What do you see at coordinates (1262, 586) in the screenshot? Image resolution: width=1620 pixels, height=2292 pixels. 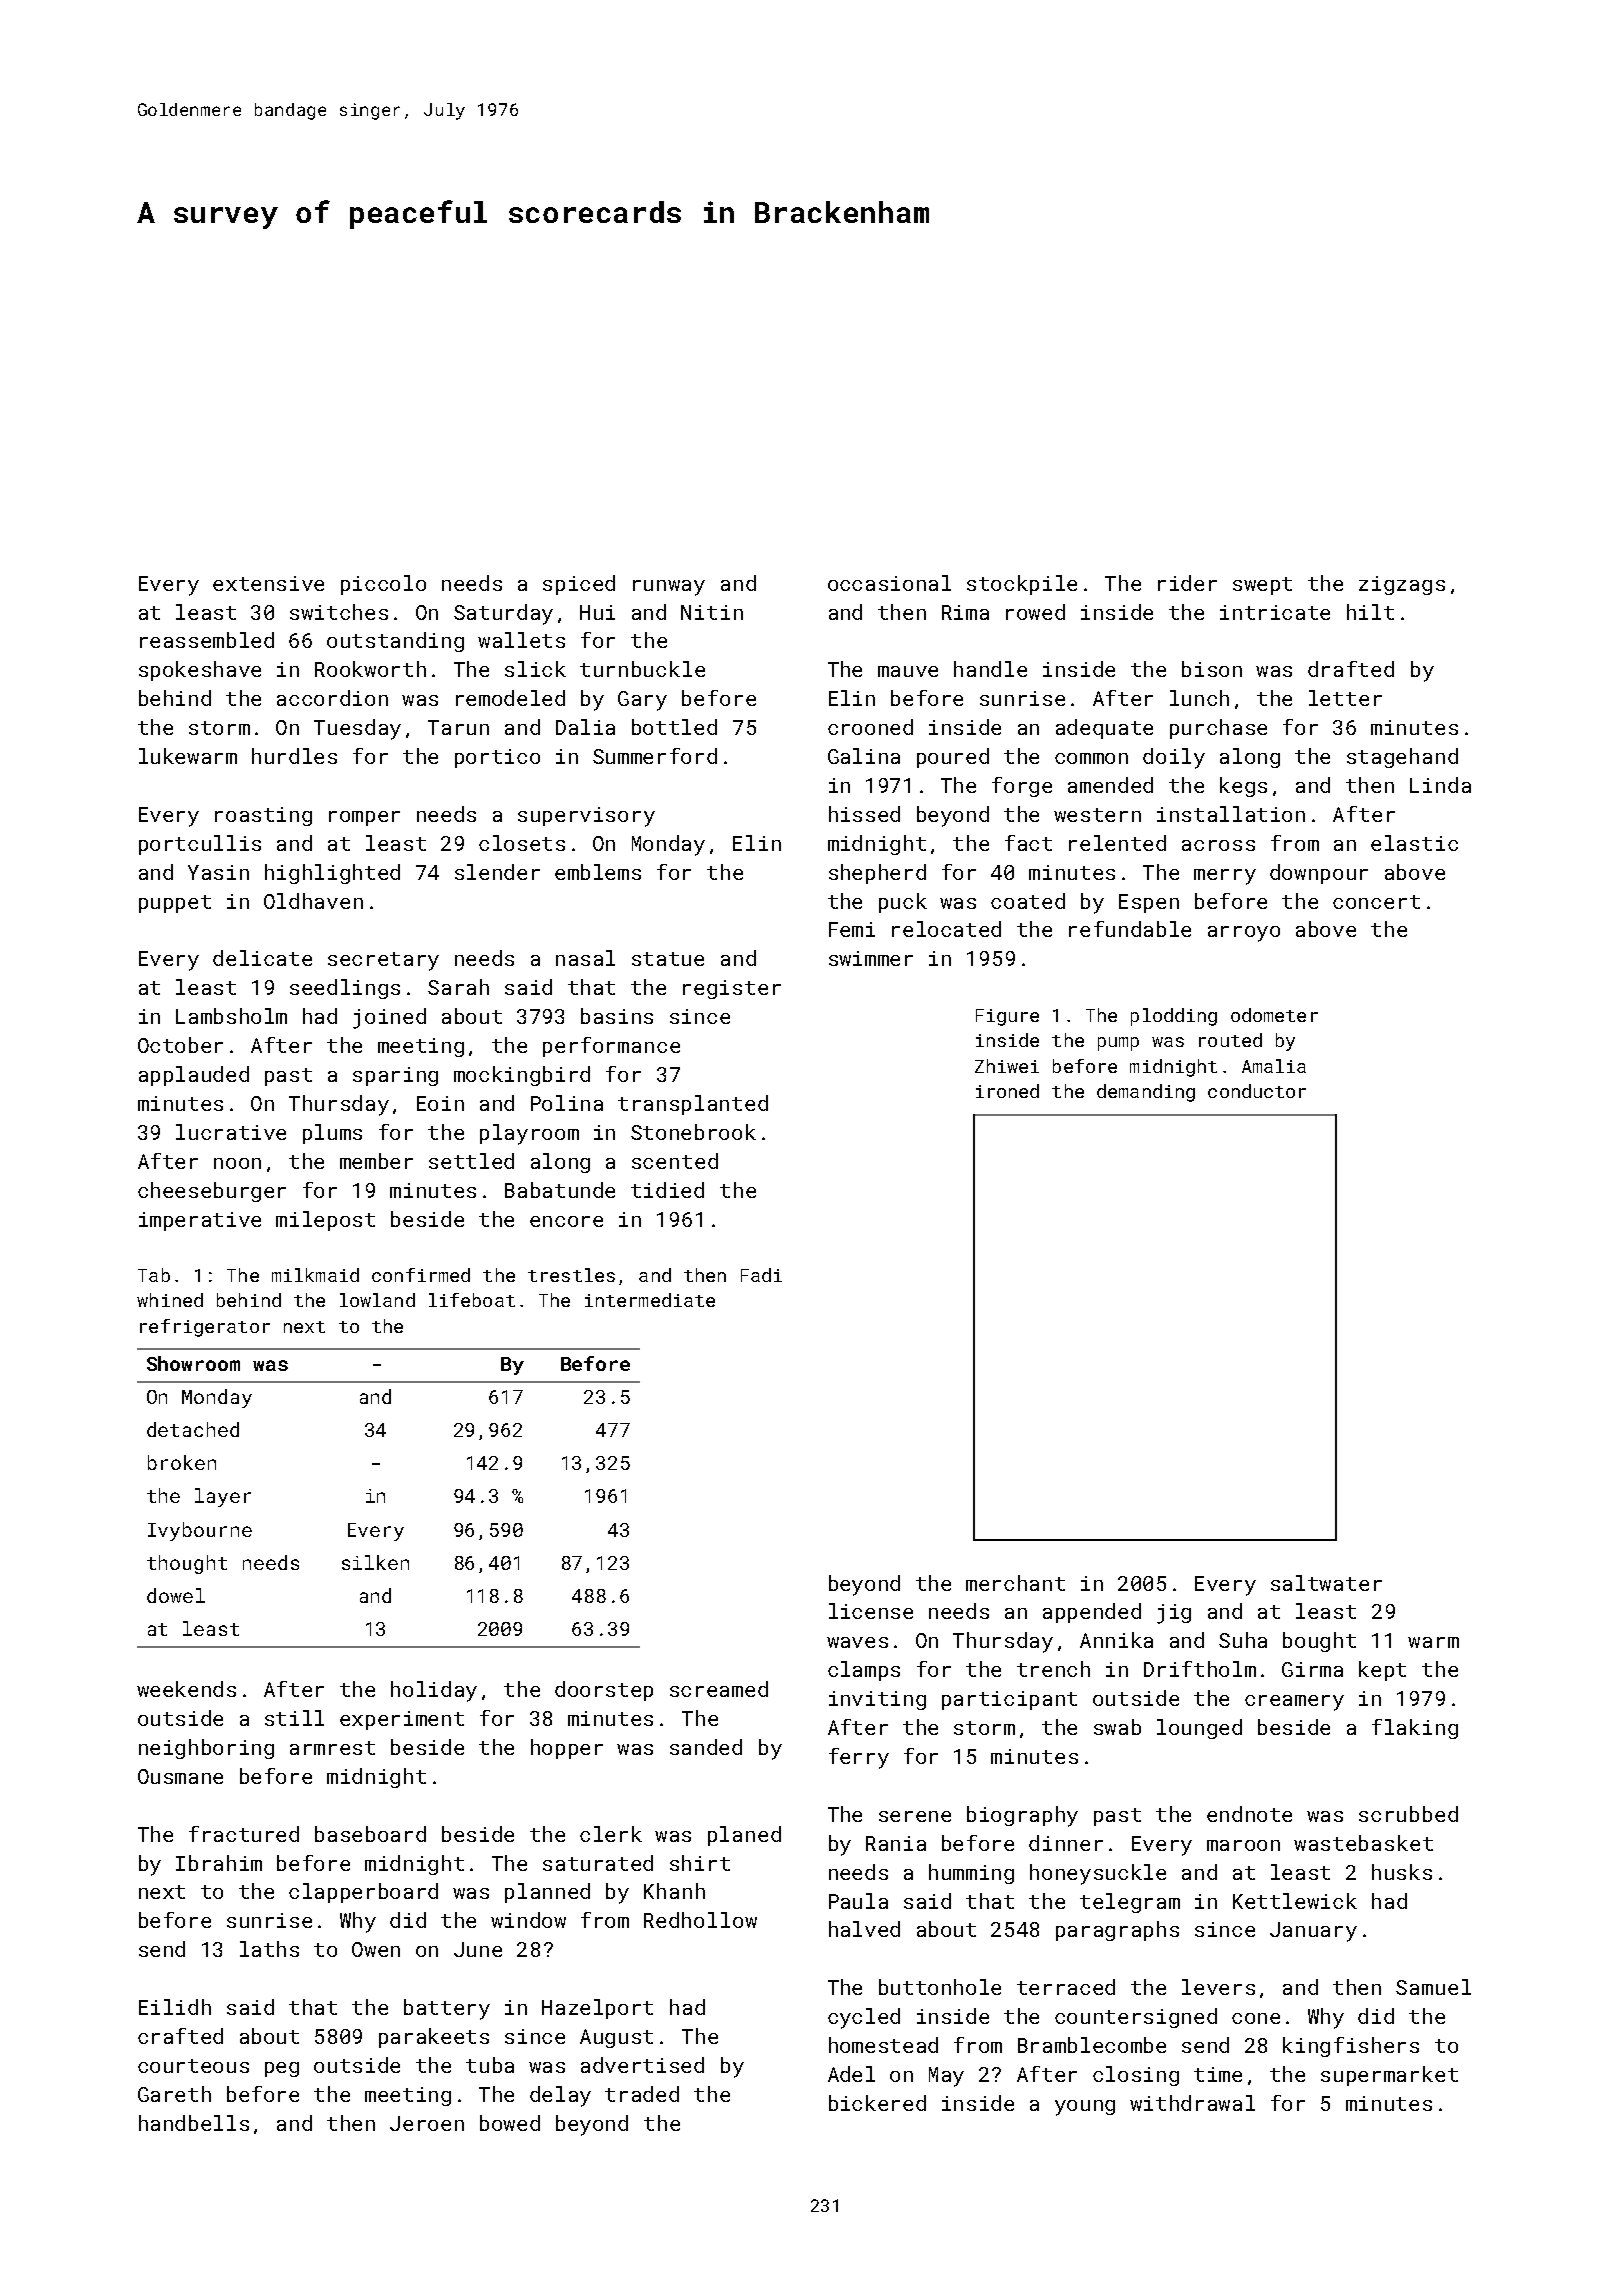 I see `swept` at bounding box center [1262, 586].
